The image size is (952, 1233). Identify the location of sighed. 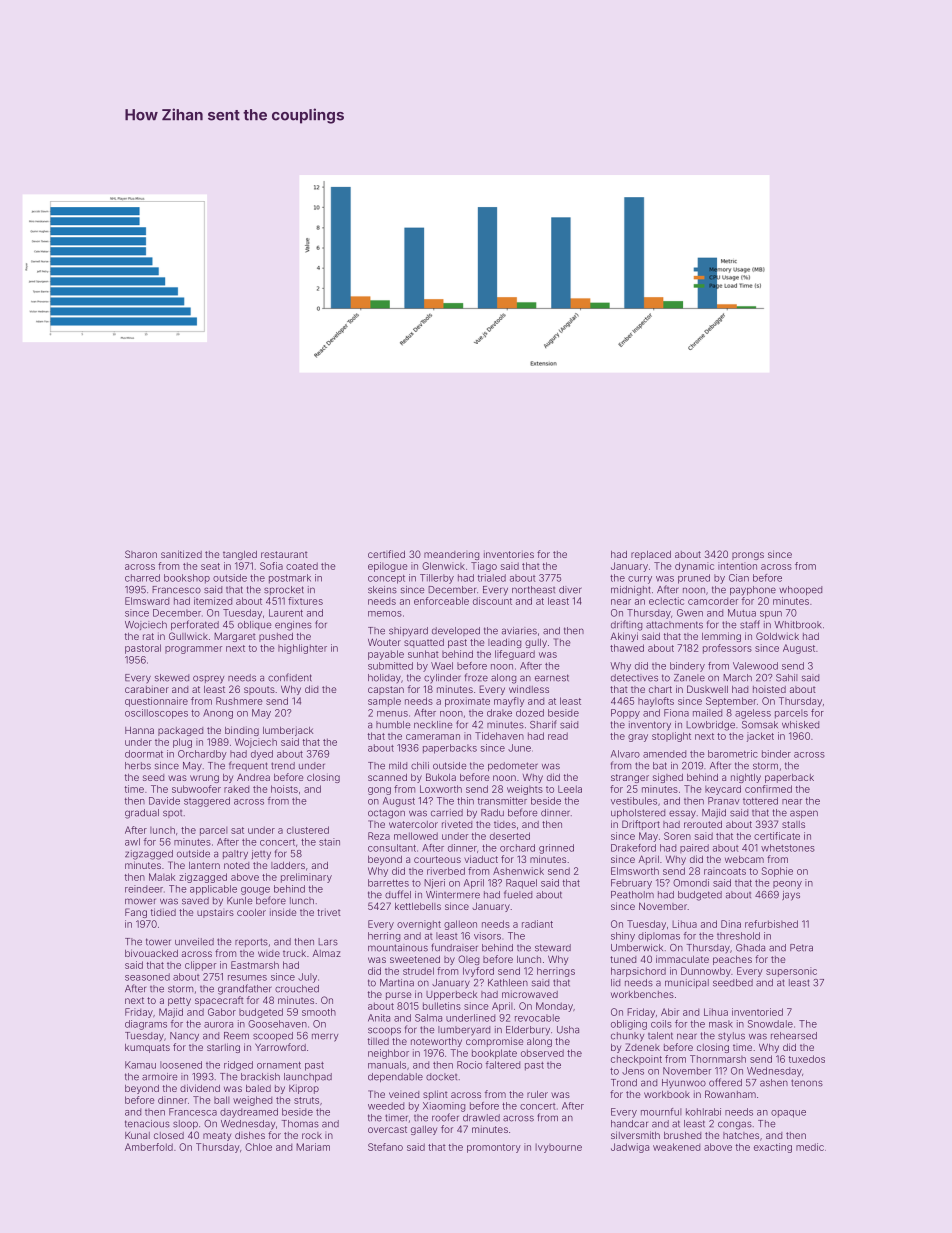
(668, 778).
